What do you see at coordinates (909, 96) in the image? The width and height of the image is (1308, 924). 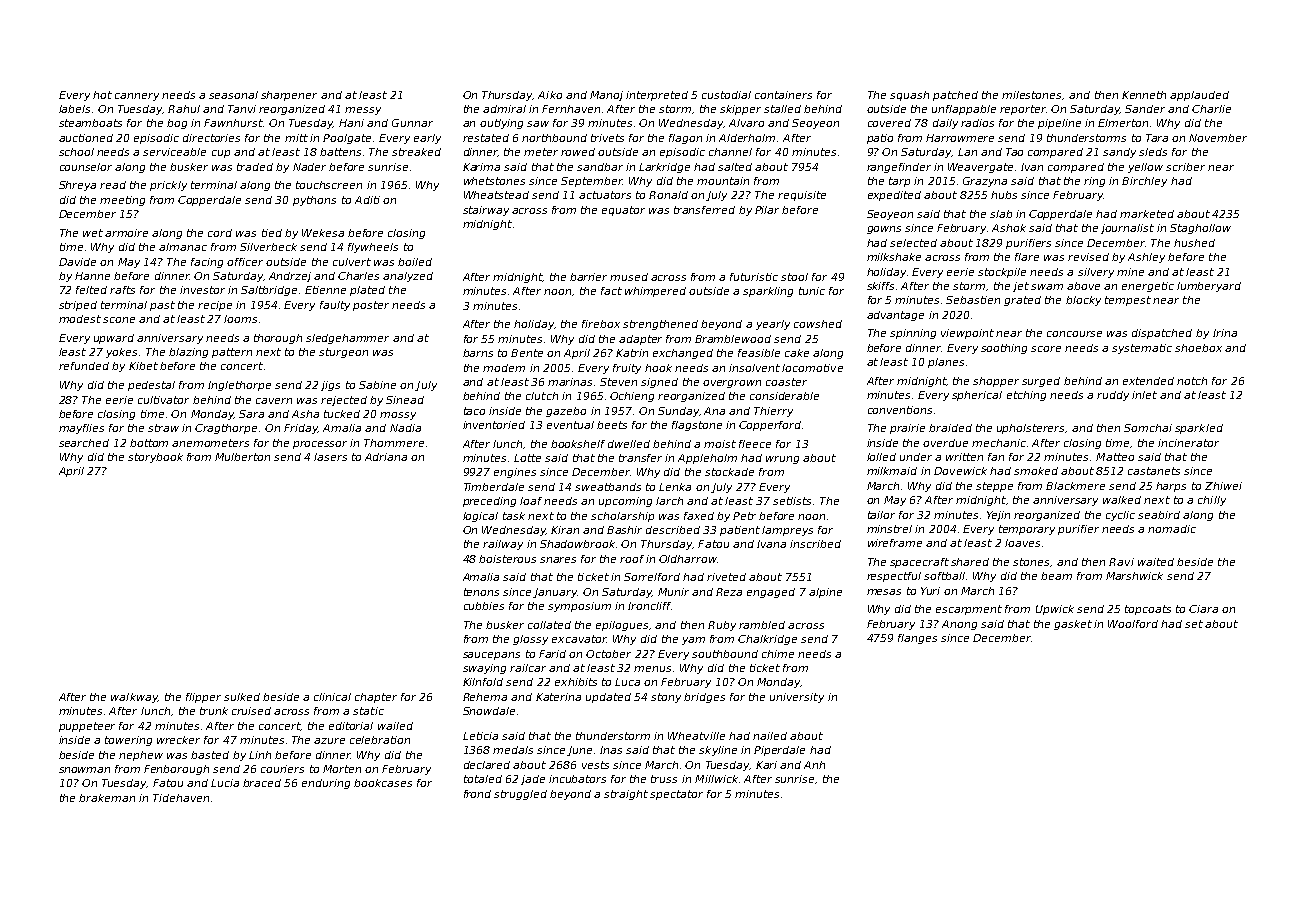 I see `squash` at bounding box center [909, 96].
